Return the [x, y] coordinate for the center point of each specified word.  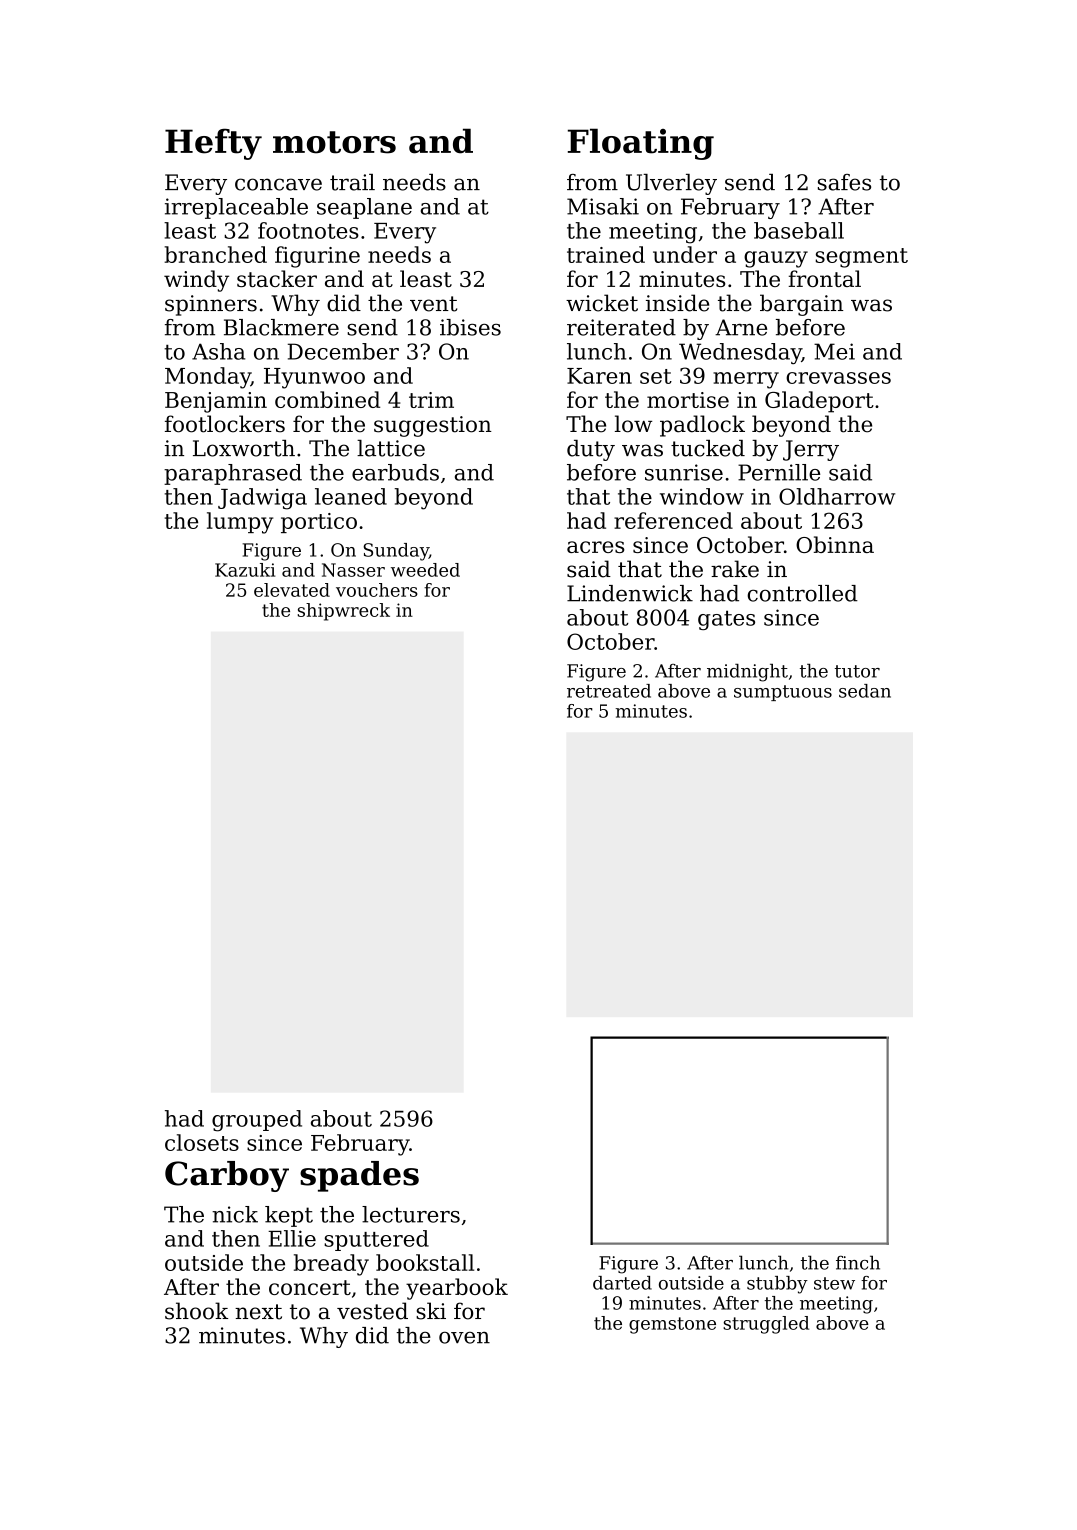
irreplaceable [236, 208]
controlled [802, 593]
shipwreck [344, 612]
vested [372, 1311]
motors [334, 142]
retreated [609, 691]
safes [844, 182]
